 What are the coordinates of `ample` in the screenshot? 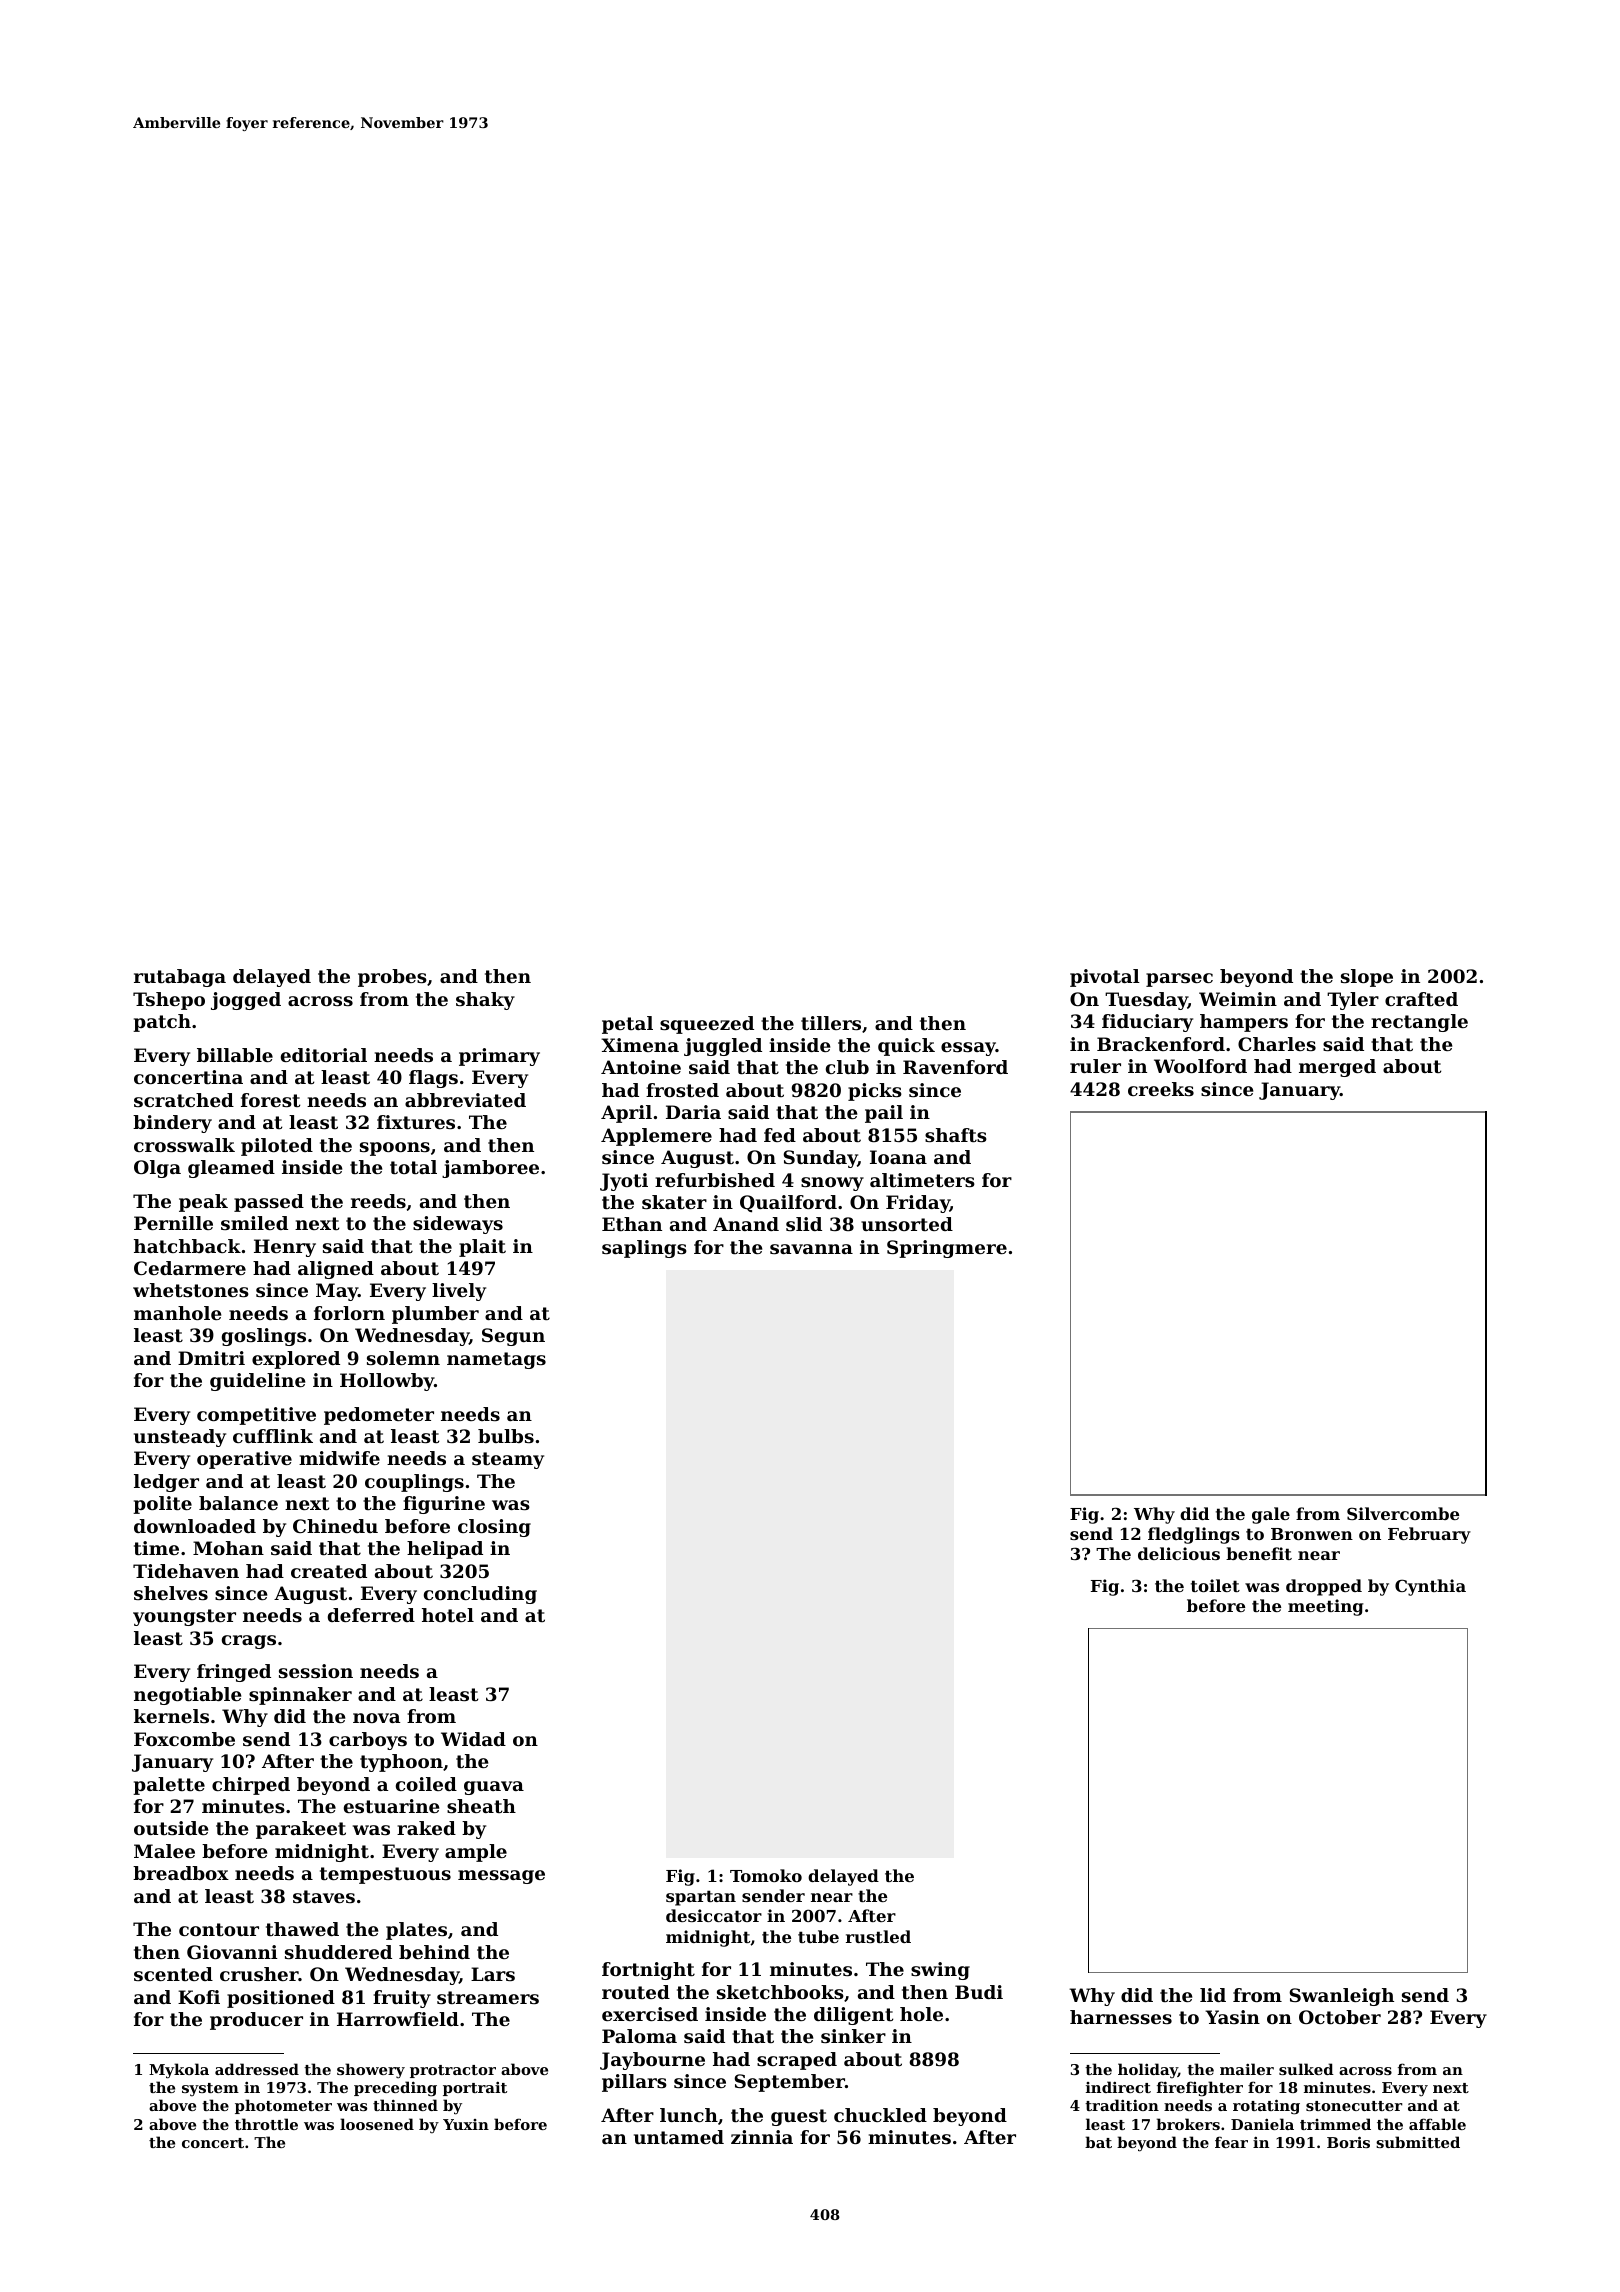 It's located at (476, 1853).
